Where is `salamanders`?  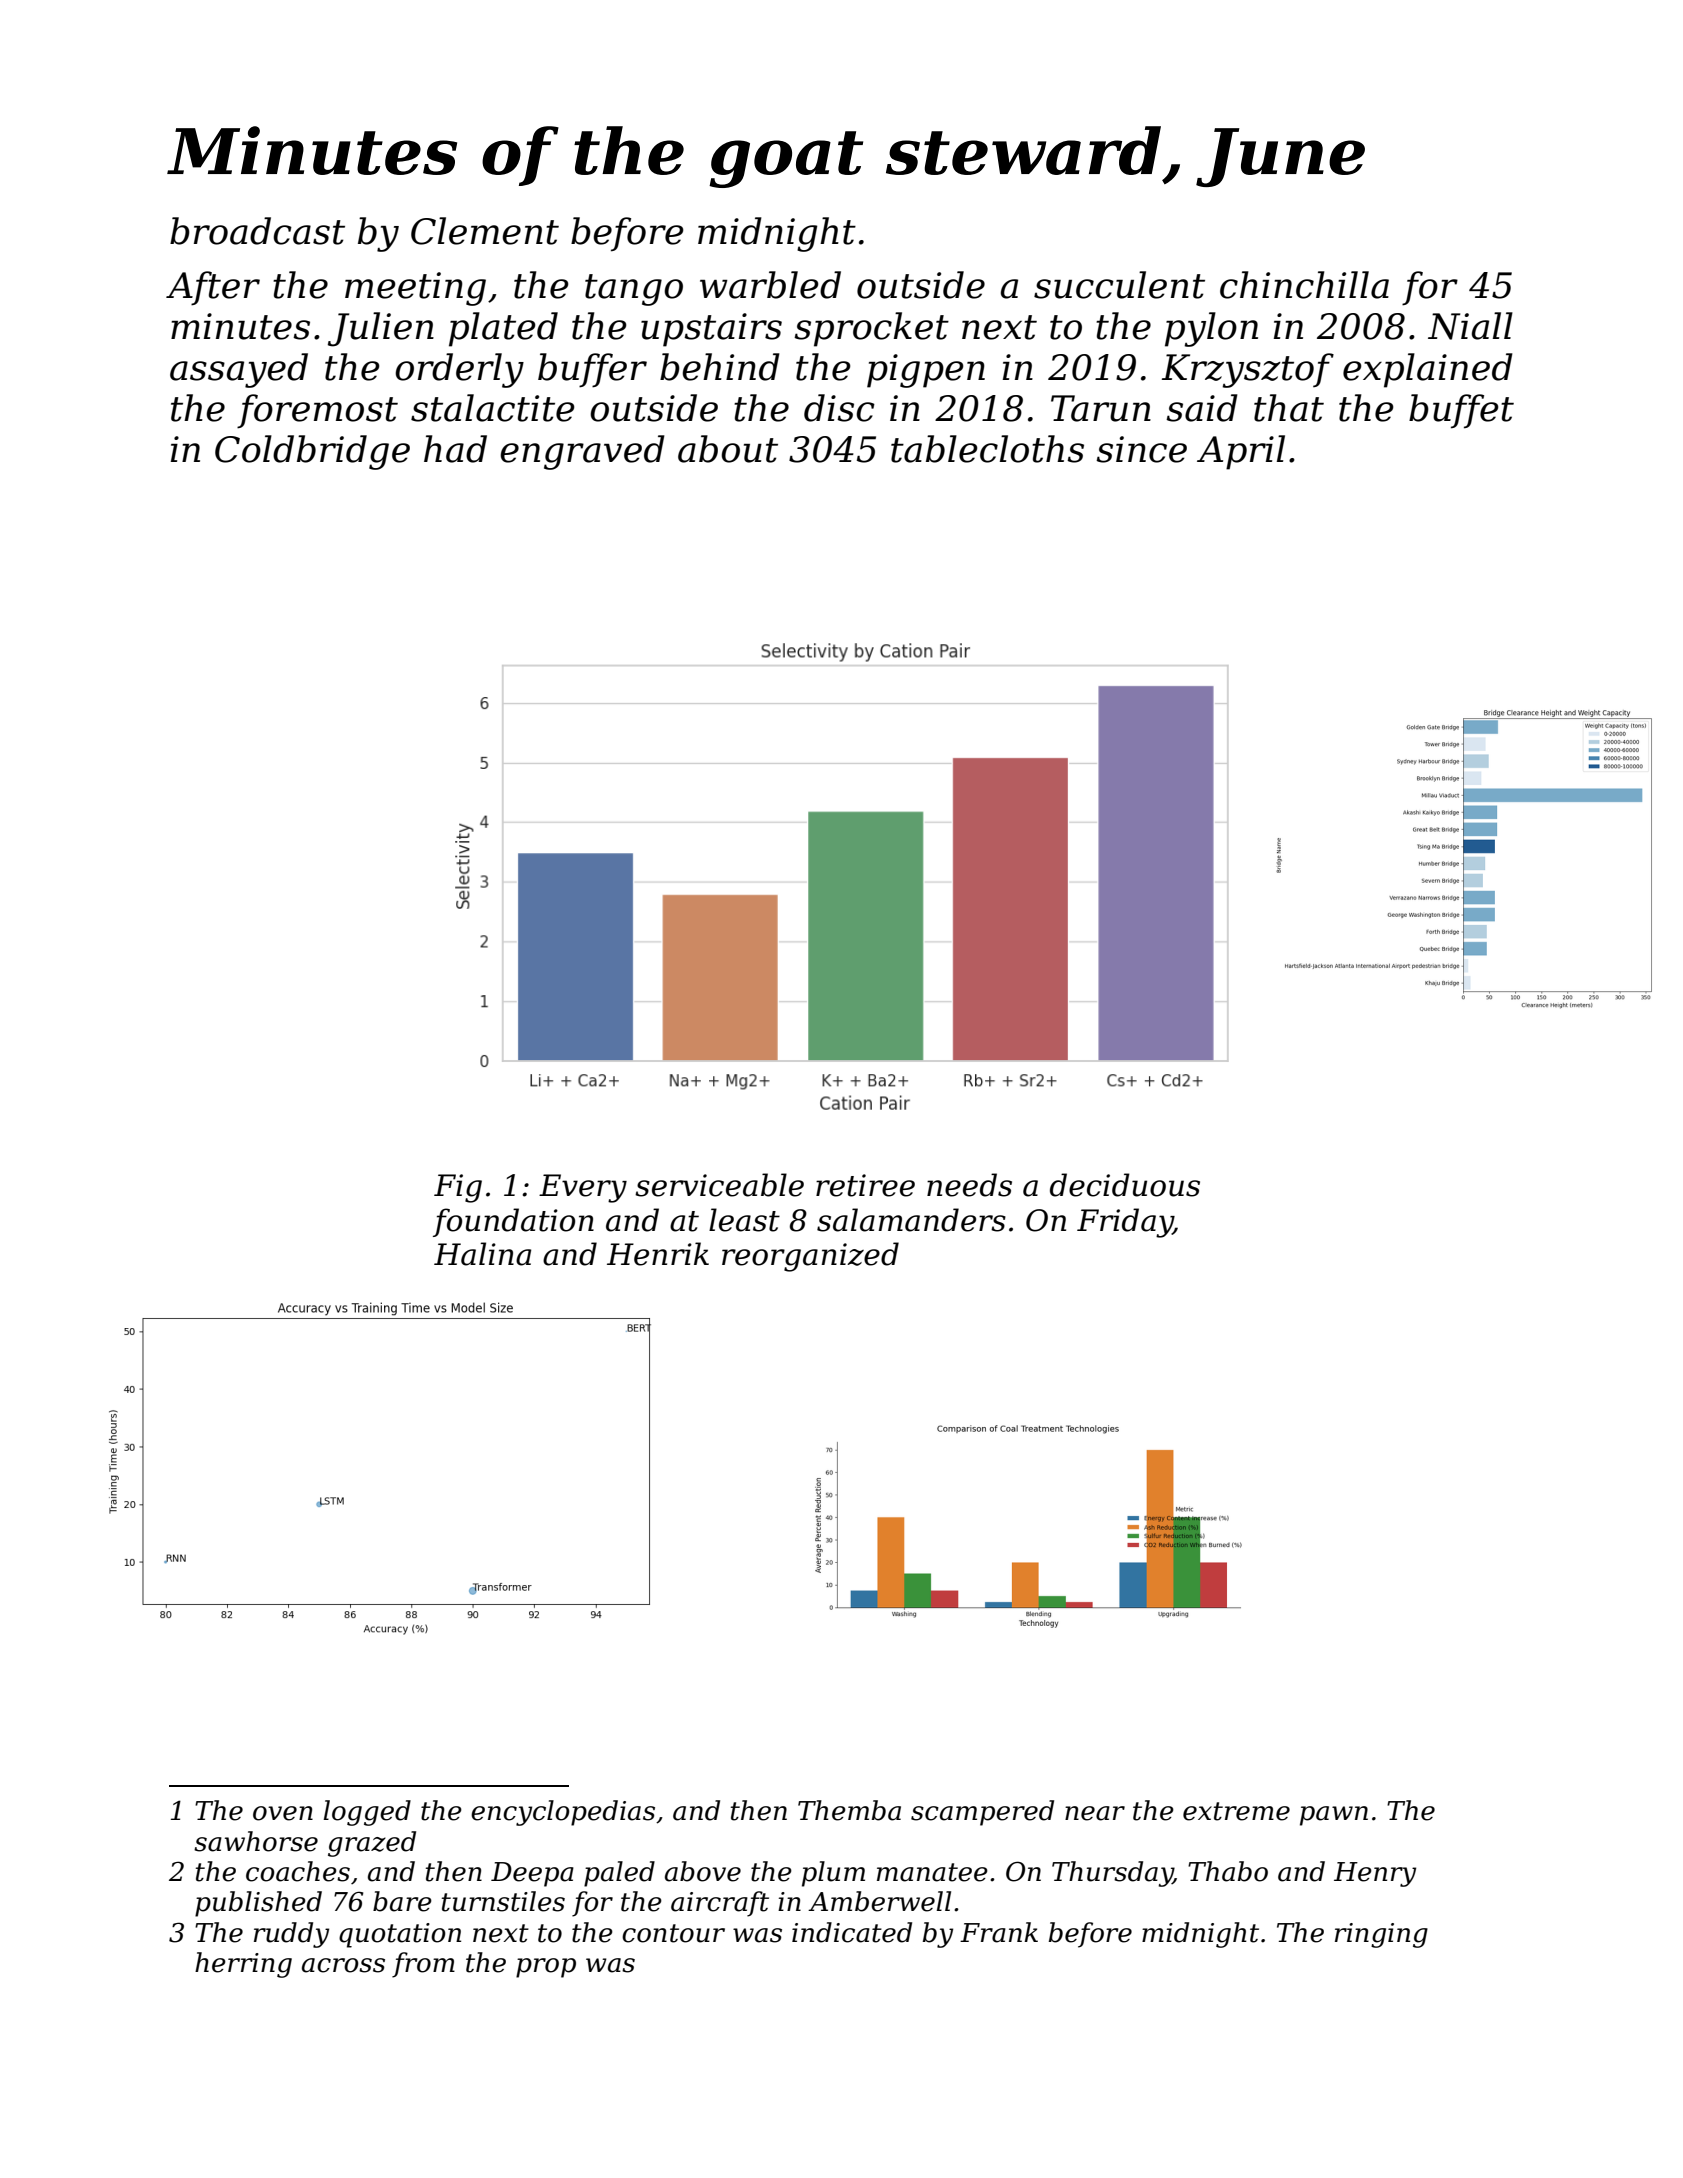
salamanders is located at coordinates (911, 1220).
